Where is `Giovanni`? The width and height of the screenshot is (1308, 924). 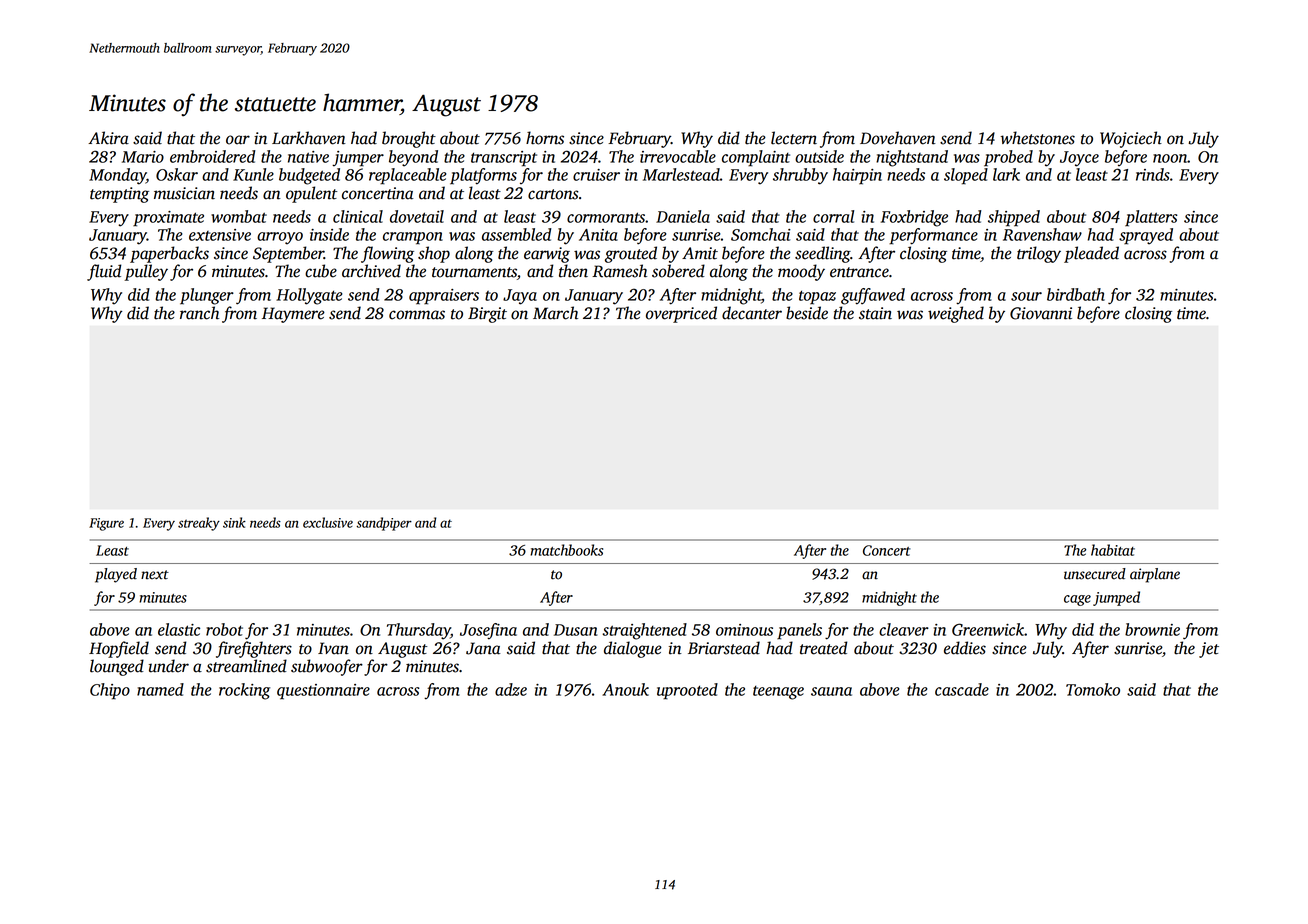
Giovanni is located at coordinates (1041, 313).
